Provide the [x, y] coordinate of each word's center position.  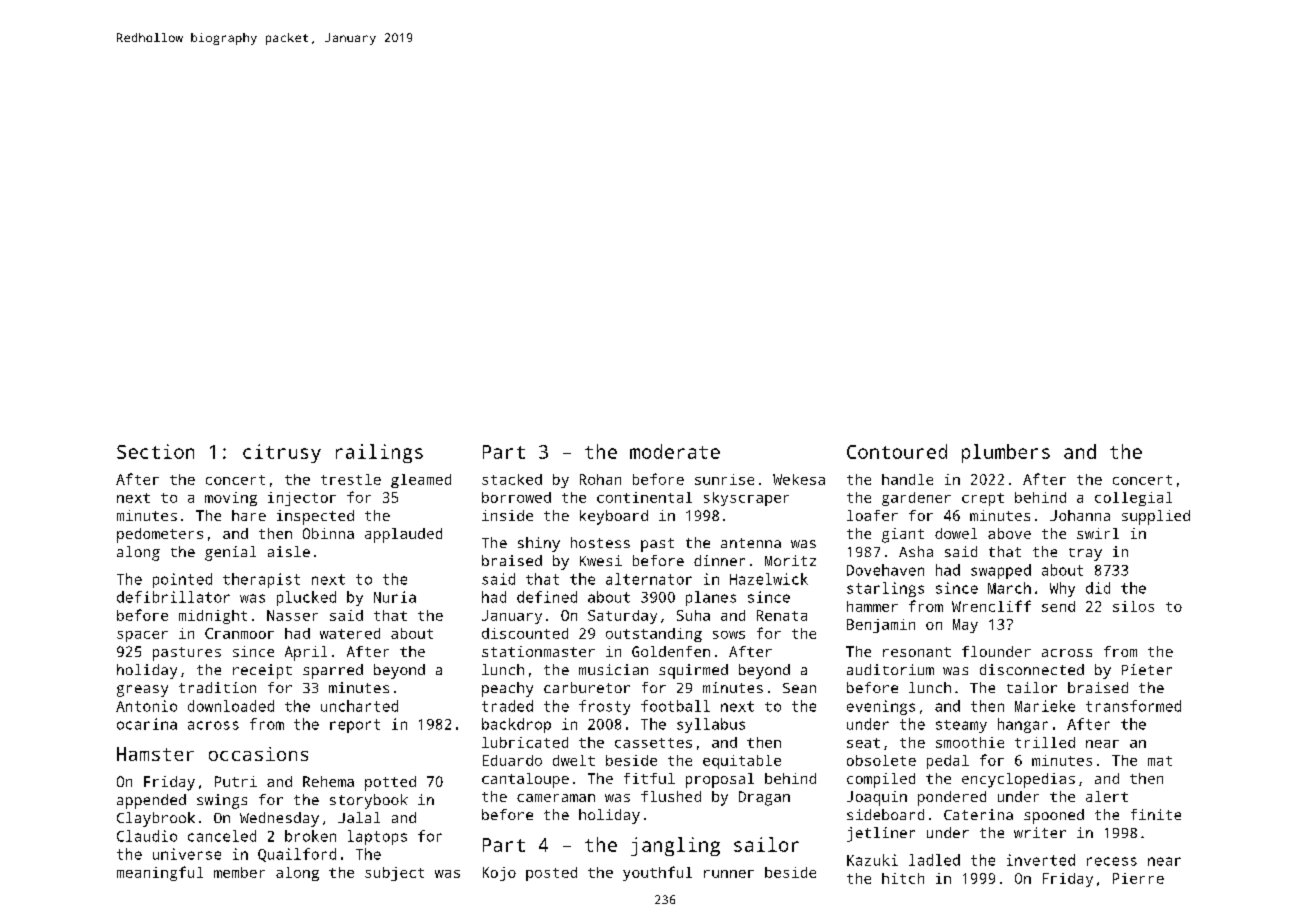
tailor [1032, 687]
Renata [782, 615]
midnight [213, 617]
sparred [333, 671]
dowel [956, 533]
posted [551, 874]
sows [729, 635]
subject [394, 874]
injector [302, 499]
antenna [751, 543]
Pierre [1138, 878]
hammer [872, 606]
